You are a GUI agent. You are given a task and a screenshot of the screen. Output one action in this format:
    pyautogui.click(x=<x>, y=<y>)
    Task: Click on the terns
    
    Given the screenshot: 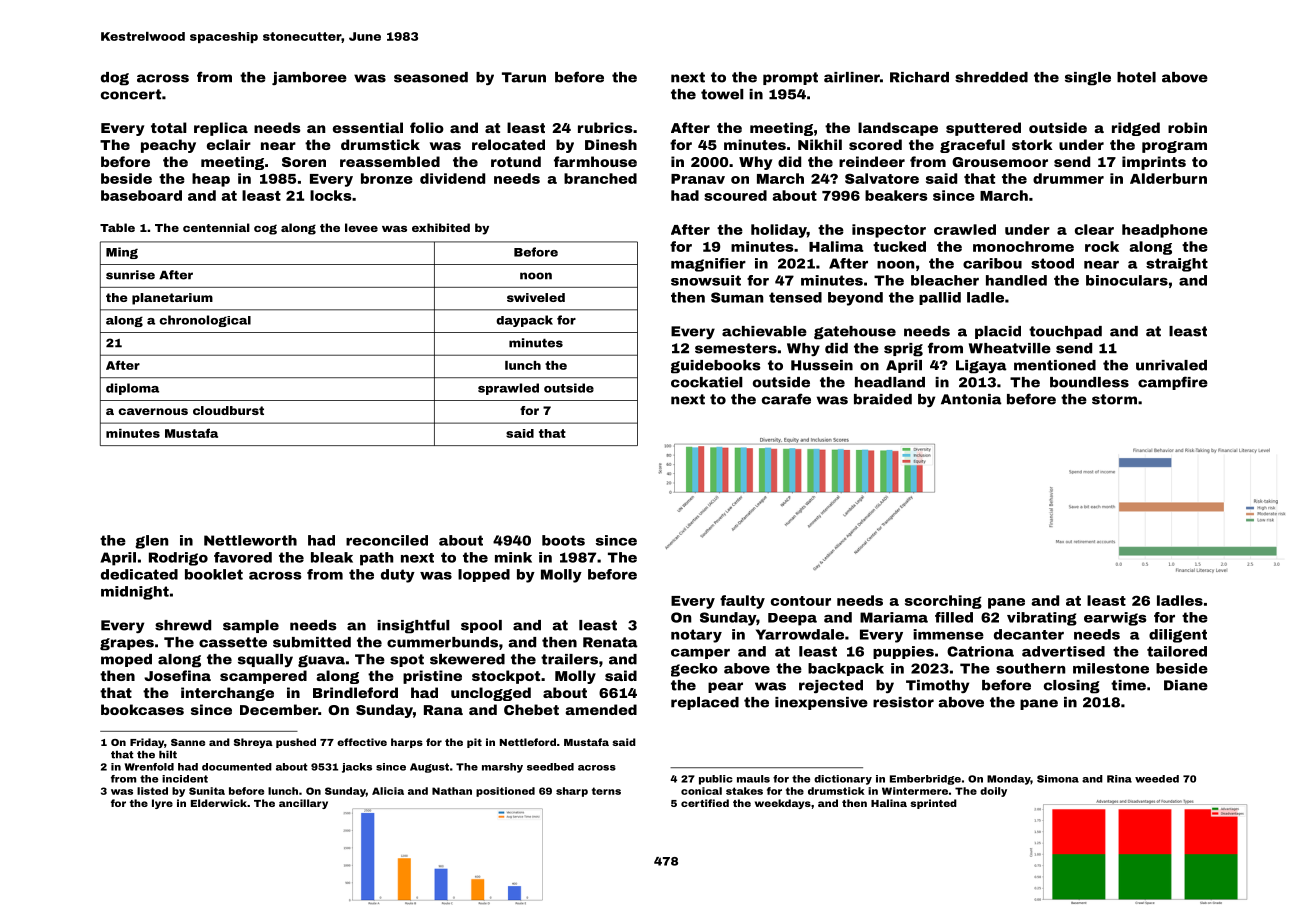 What is the action you would take?
    pyautogui.click(x=606, y=791)
